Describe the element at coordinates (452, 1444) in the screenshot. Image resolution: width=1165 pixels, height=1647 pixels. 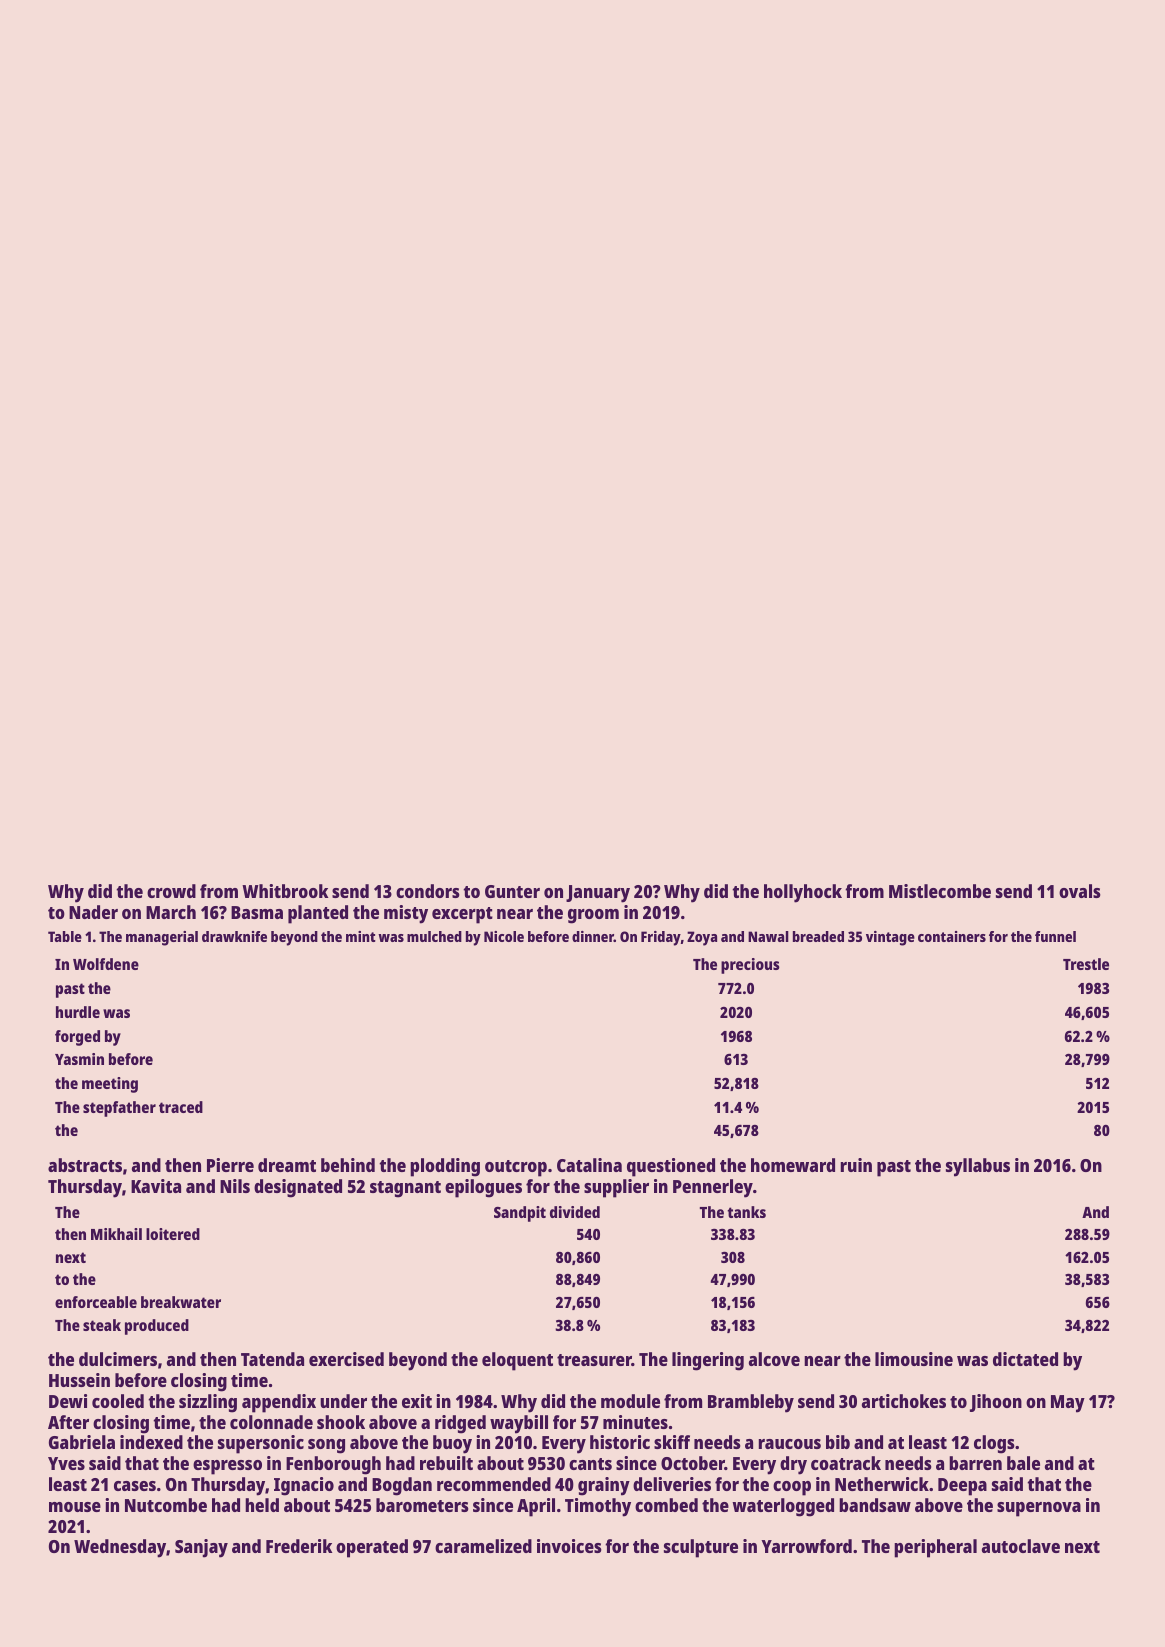
I see `buoy` at that location.
